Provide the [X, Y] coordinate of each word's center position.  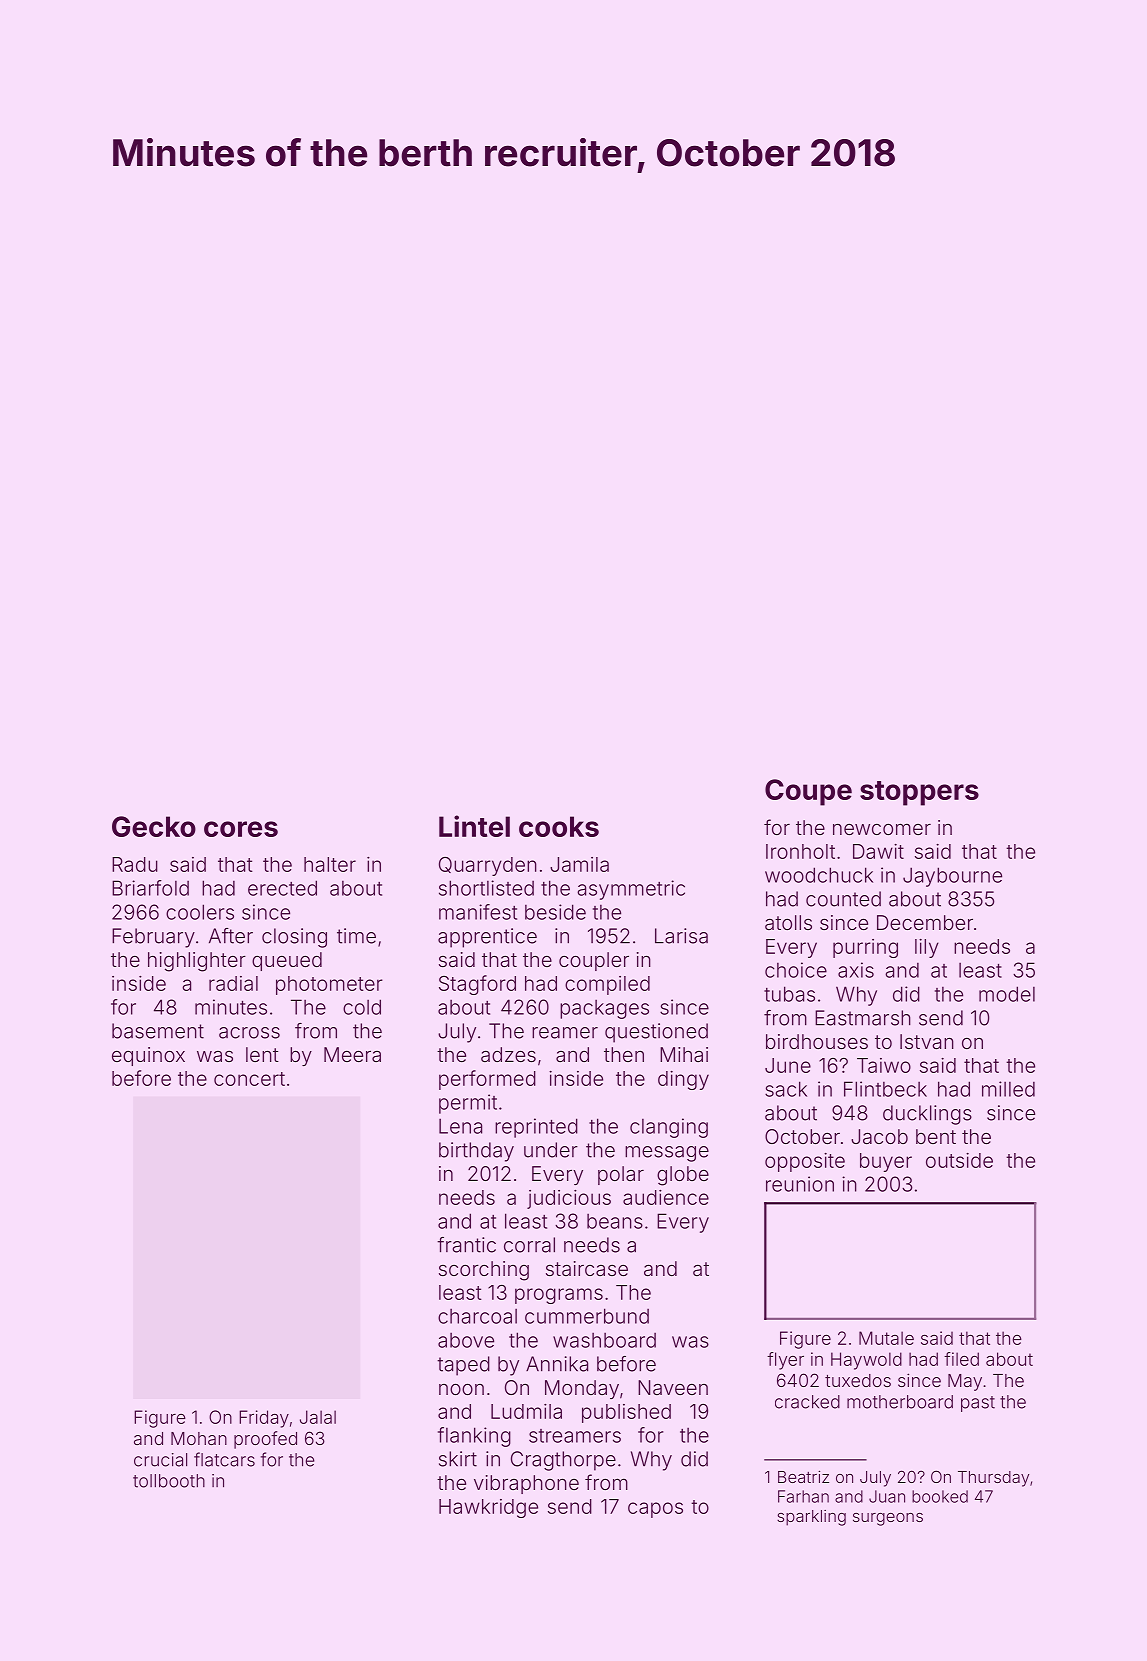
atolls [788, 922]
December [925, 922]
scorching [484, 1271]
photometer [329, 985]
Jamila [579, 864]
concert [249, 1079]
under [551, 1150]
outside [959, 1160]
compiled [607, 985]
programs [559, 1296]
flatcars [224, 1459]
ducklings [927, 1115]
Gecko [154, 826]
